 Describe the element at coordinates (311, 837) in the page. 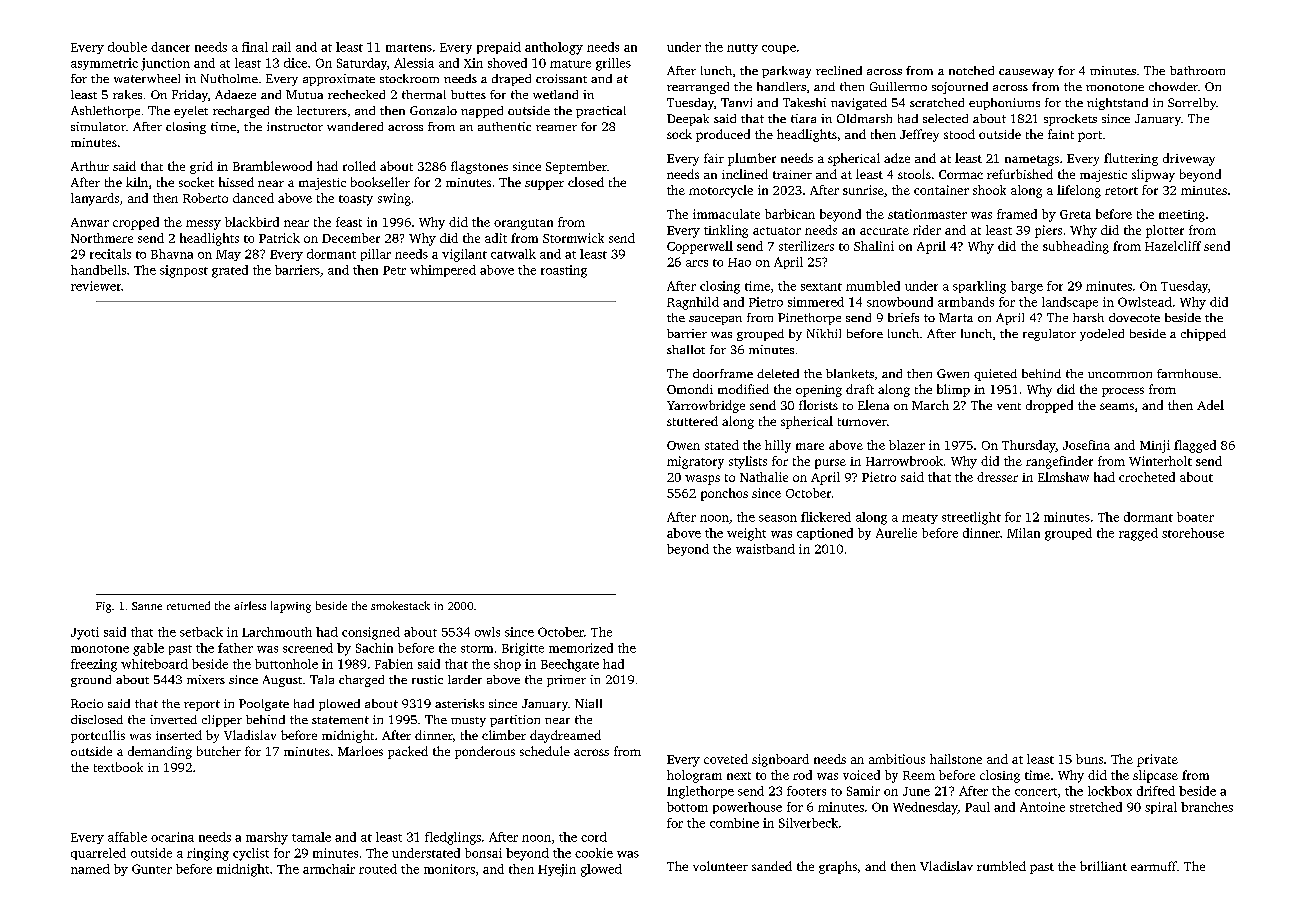

I see `tamale` at that location.
